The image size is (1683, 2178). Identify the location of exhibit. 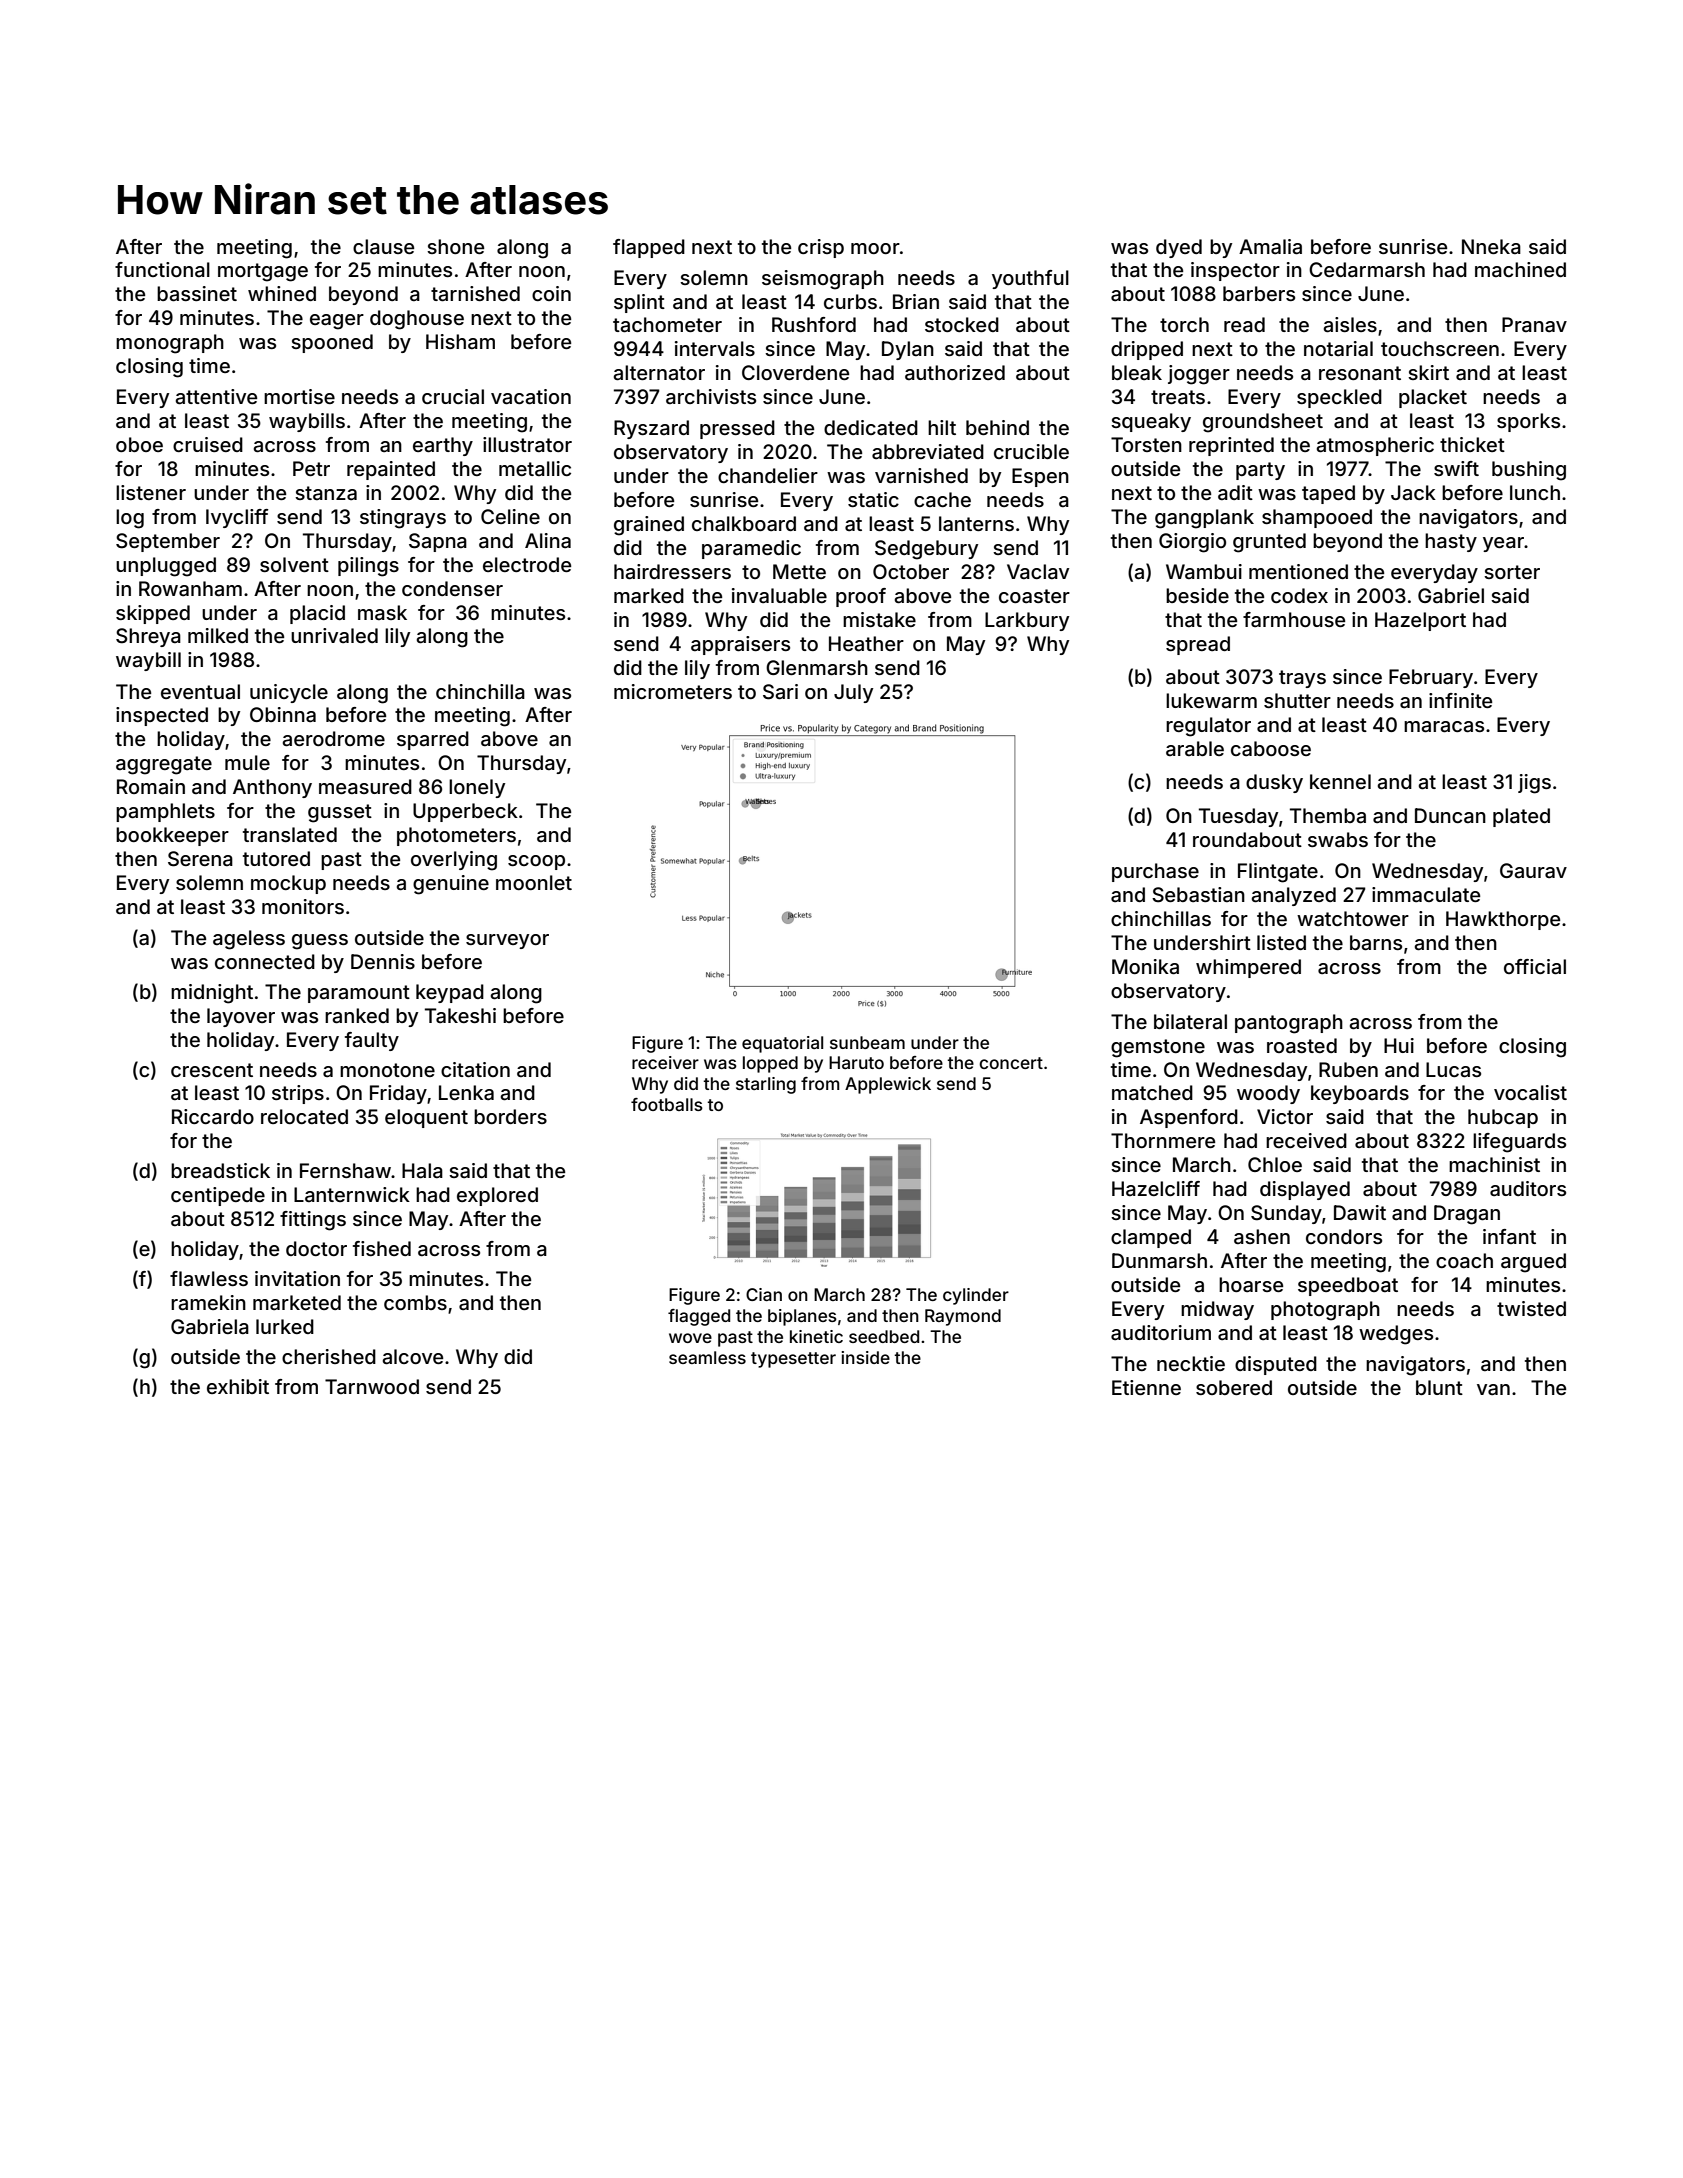
(238, 1386).
